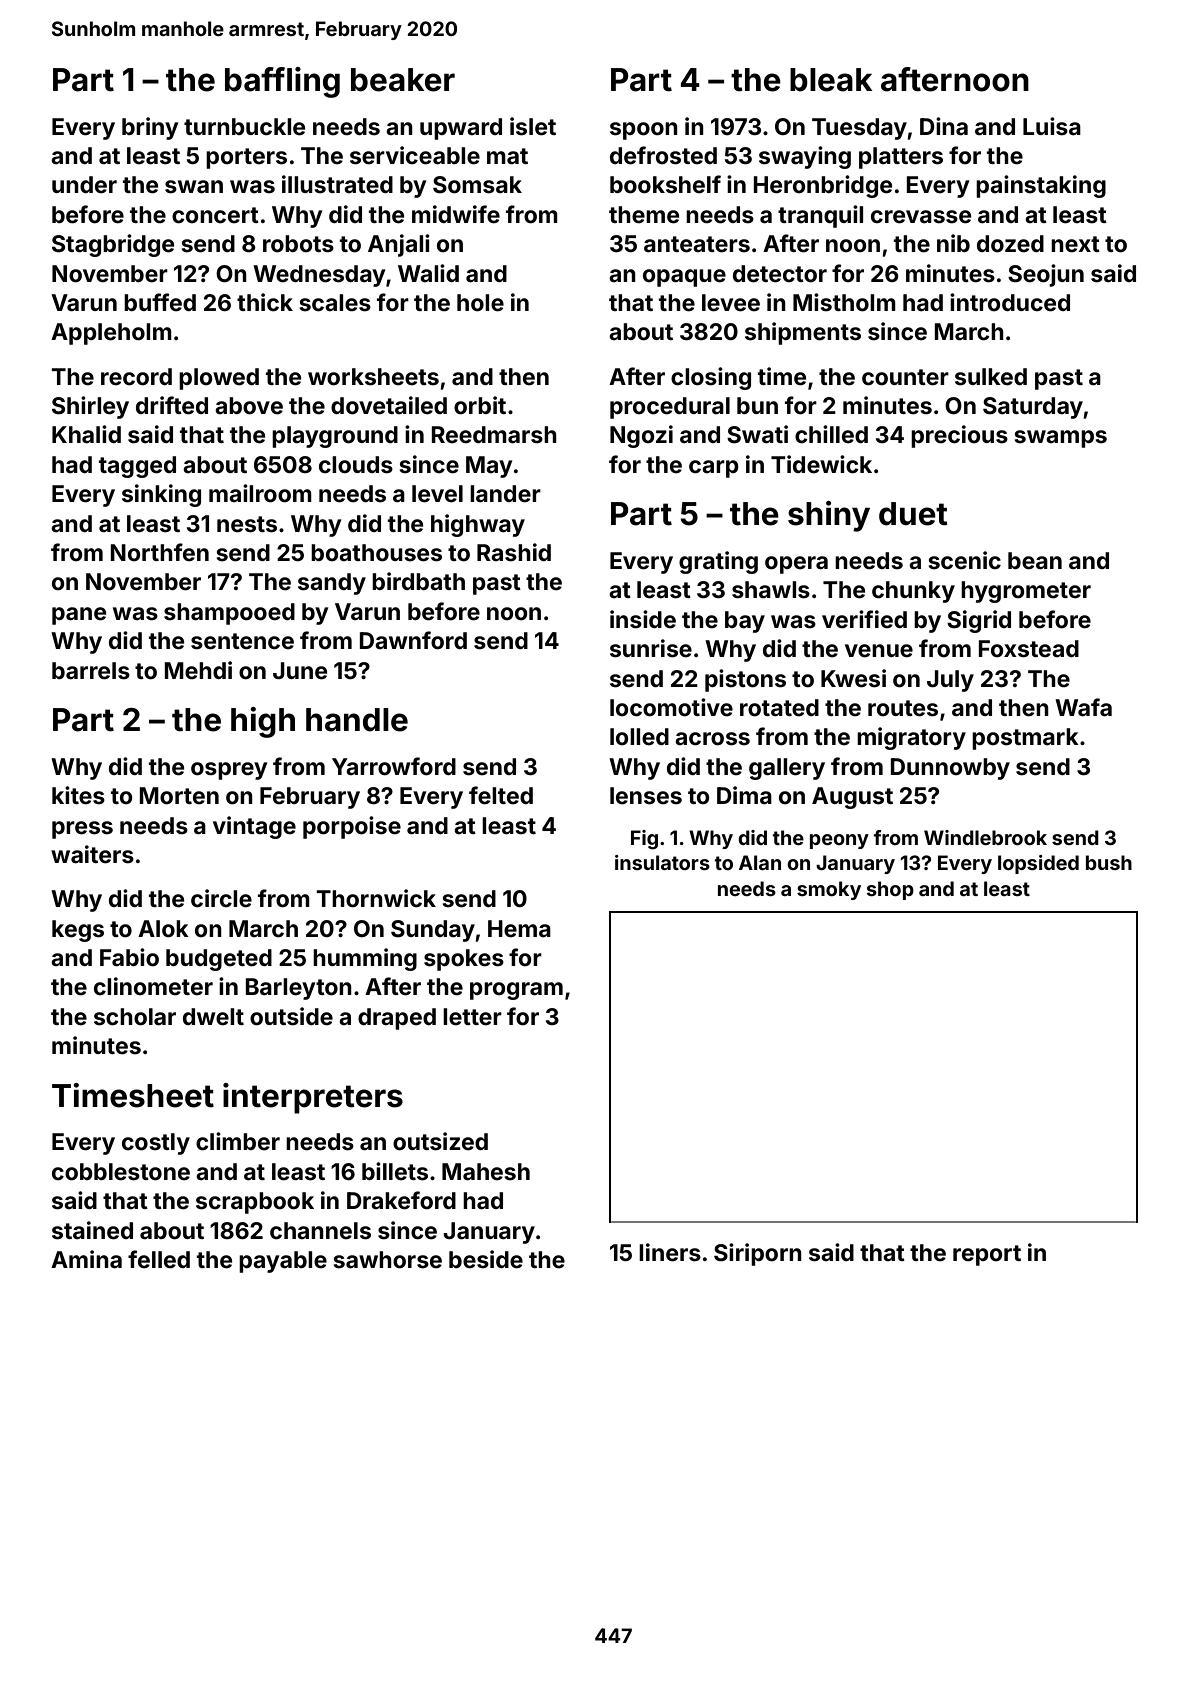  Describe the element at coordinates (711, 378) in the document. I see `closing` at that location.
